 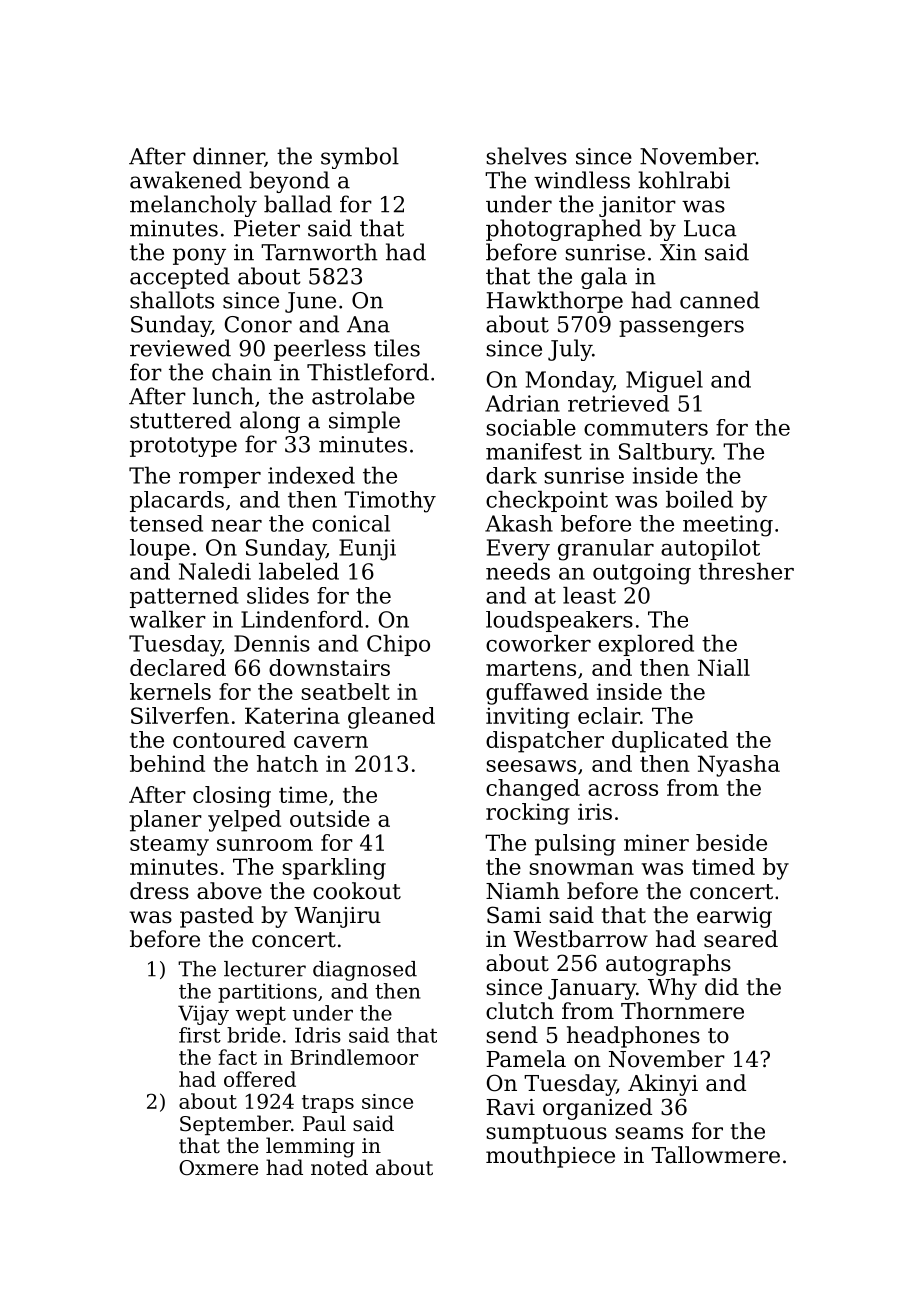 What do you see at coordinates (360, 158) in the screenshot?
I see `symbol` at bounding box center [360, 158].
